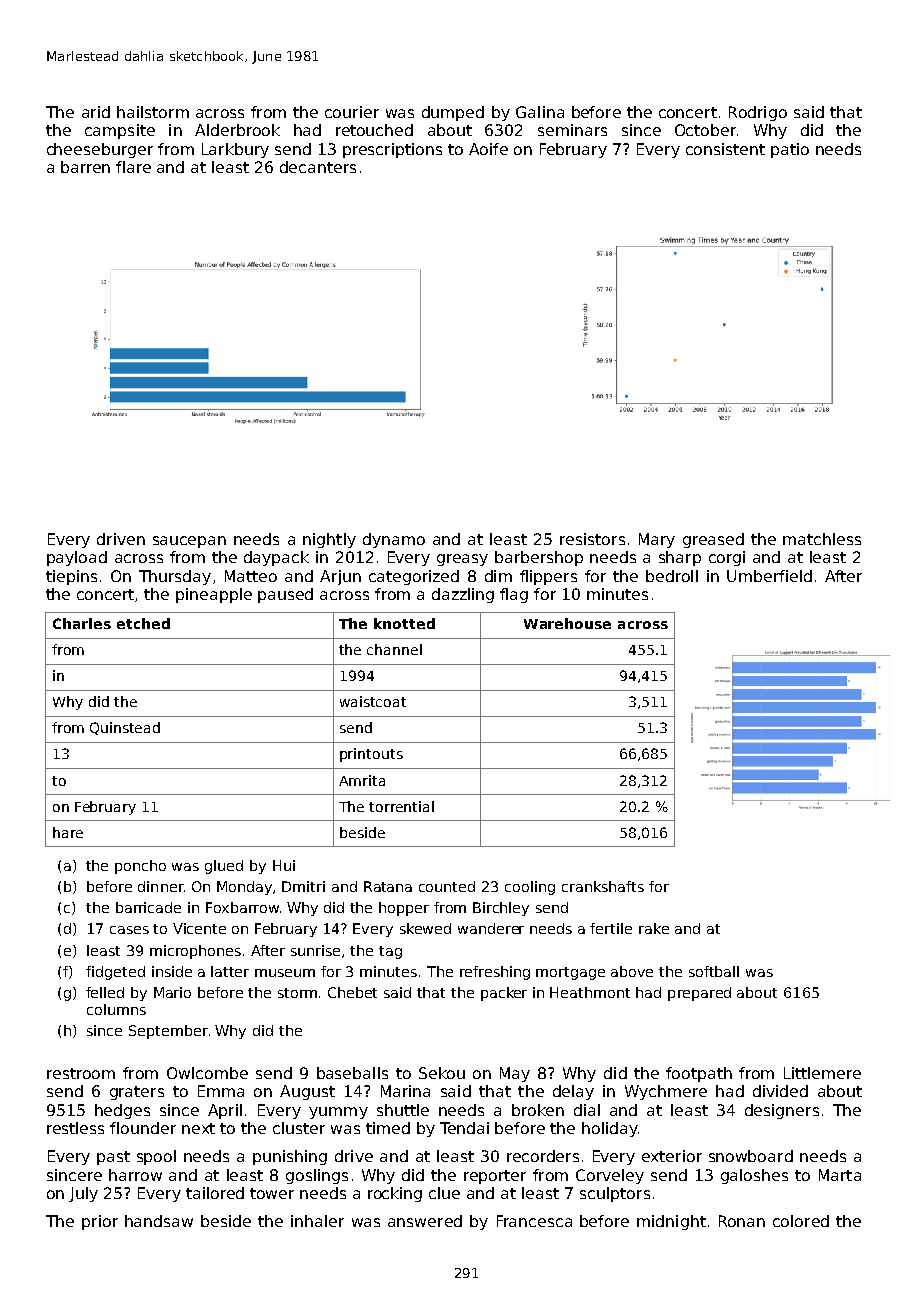 The image size is (908, 1316). What do you see at coordinates (395, 1194) in the screenshot?
I see `rocking` at bounding box center [395, 1194].
